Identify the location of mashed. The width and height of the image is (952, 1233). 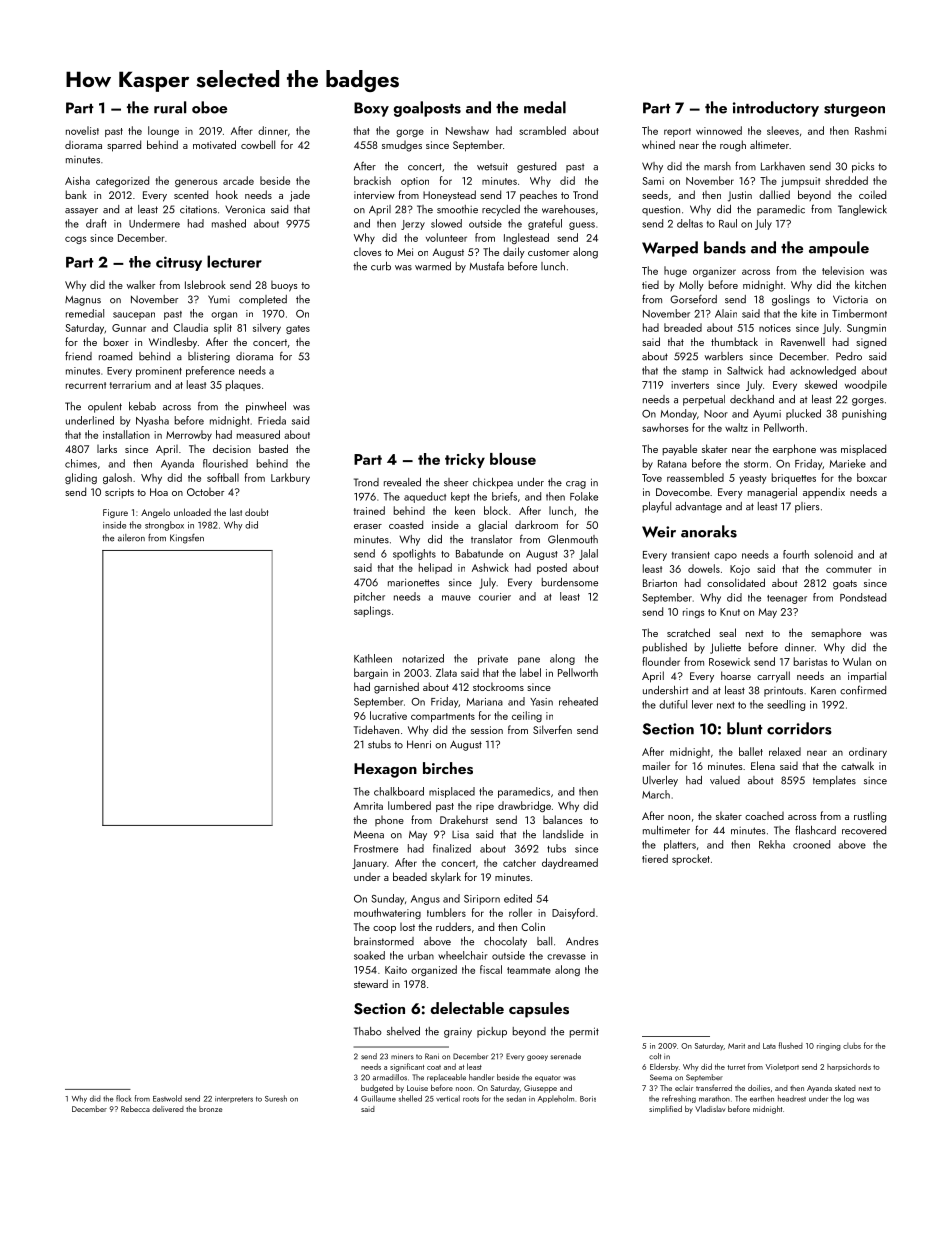
(229, 223).
